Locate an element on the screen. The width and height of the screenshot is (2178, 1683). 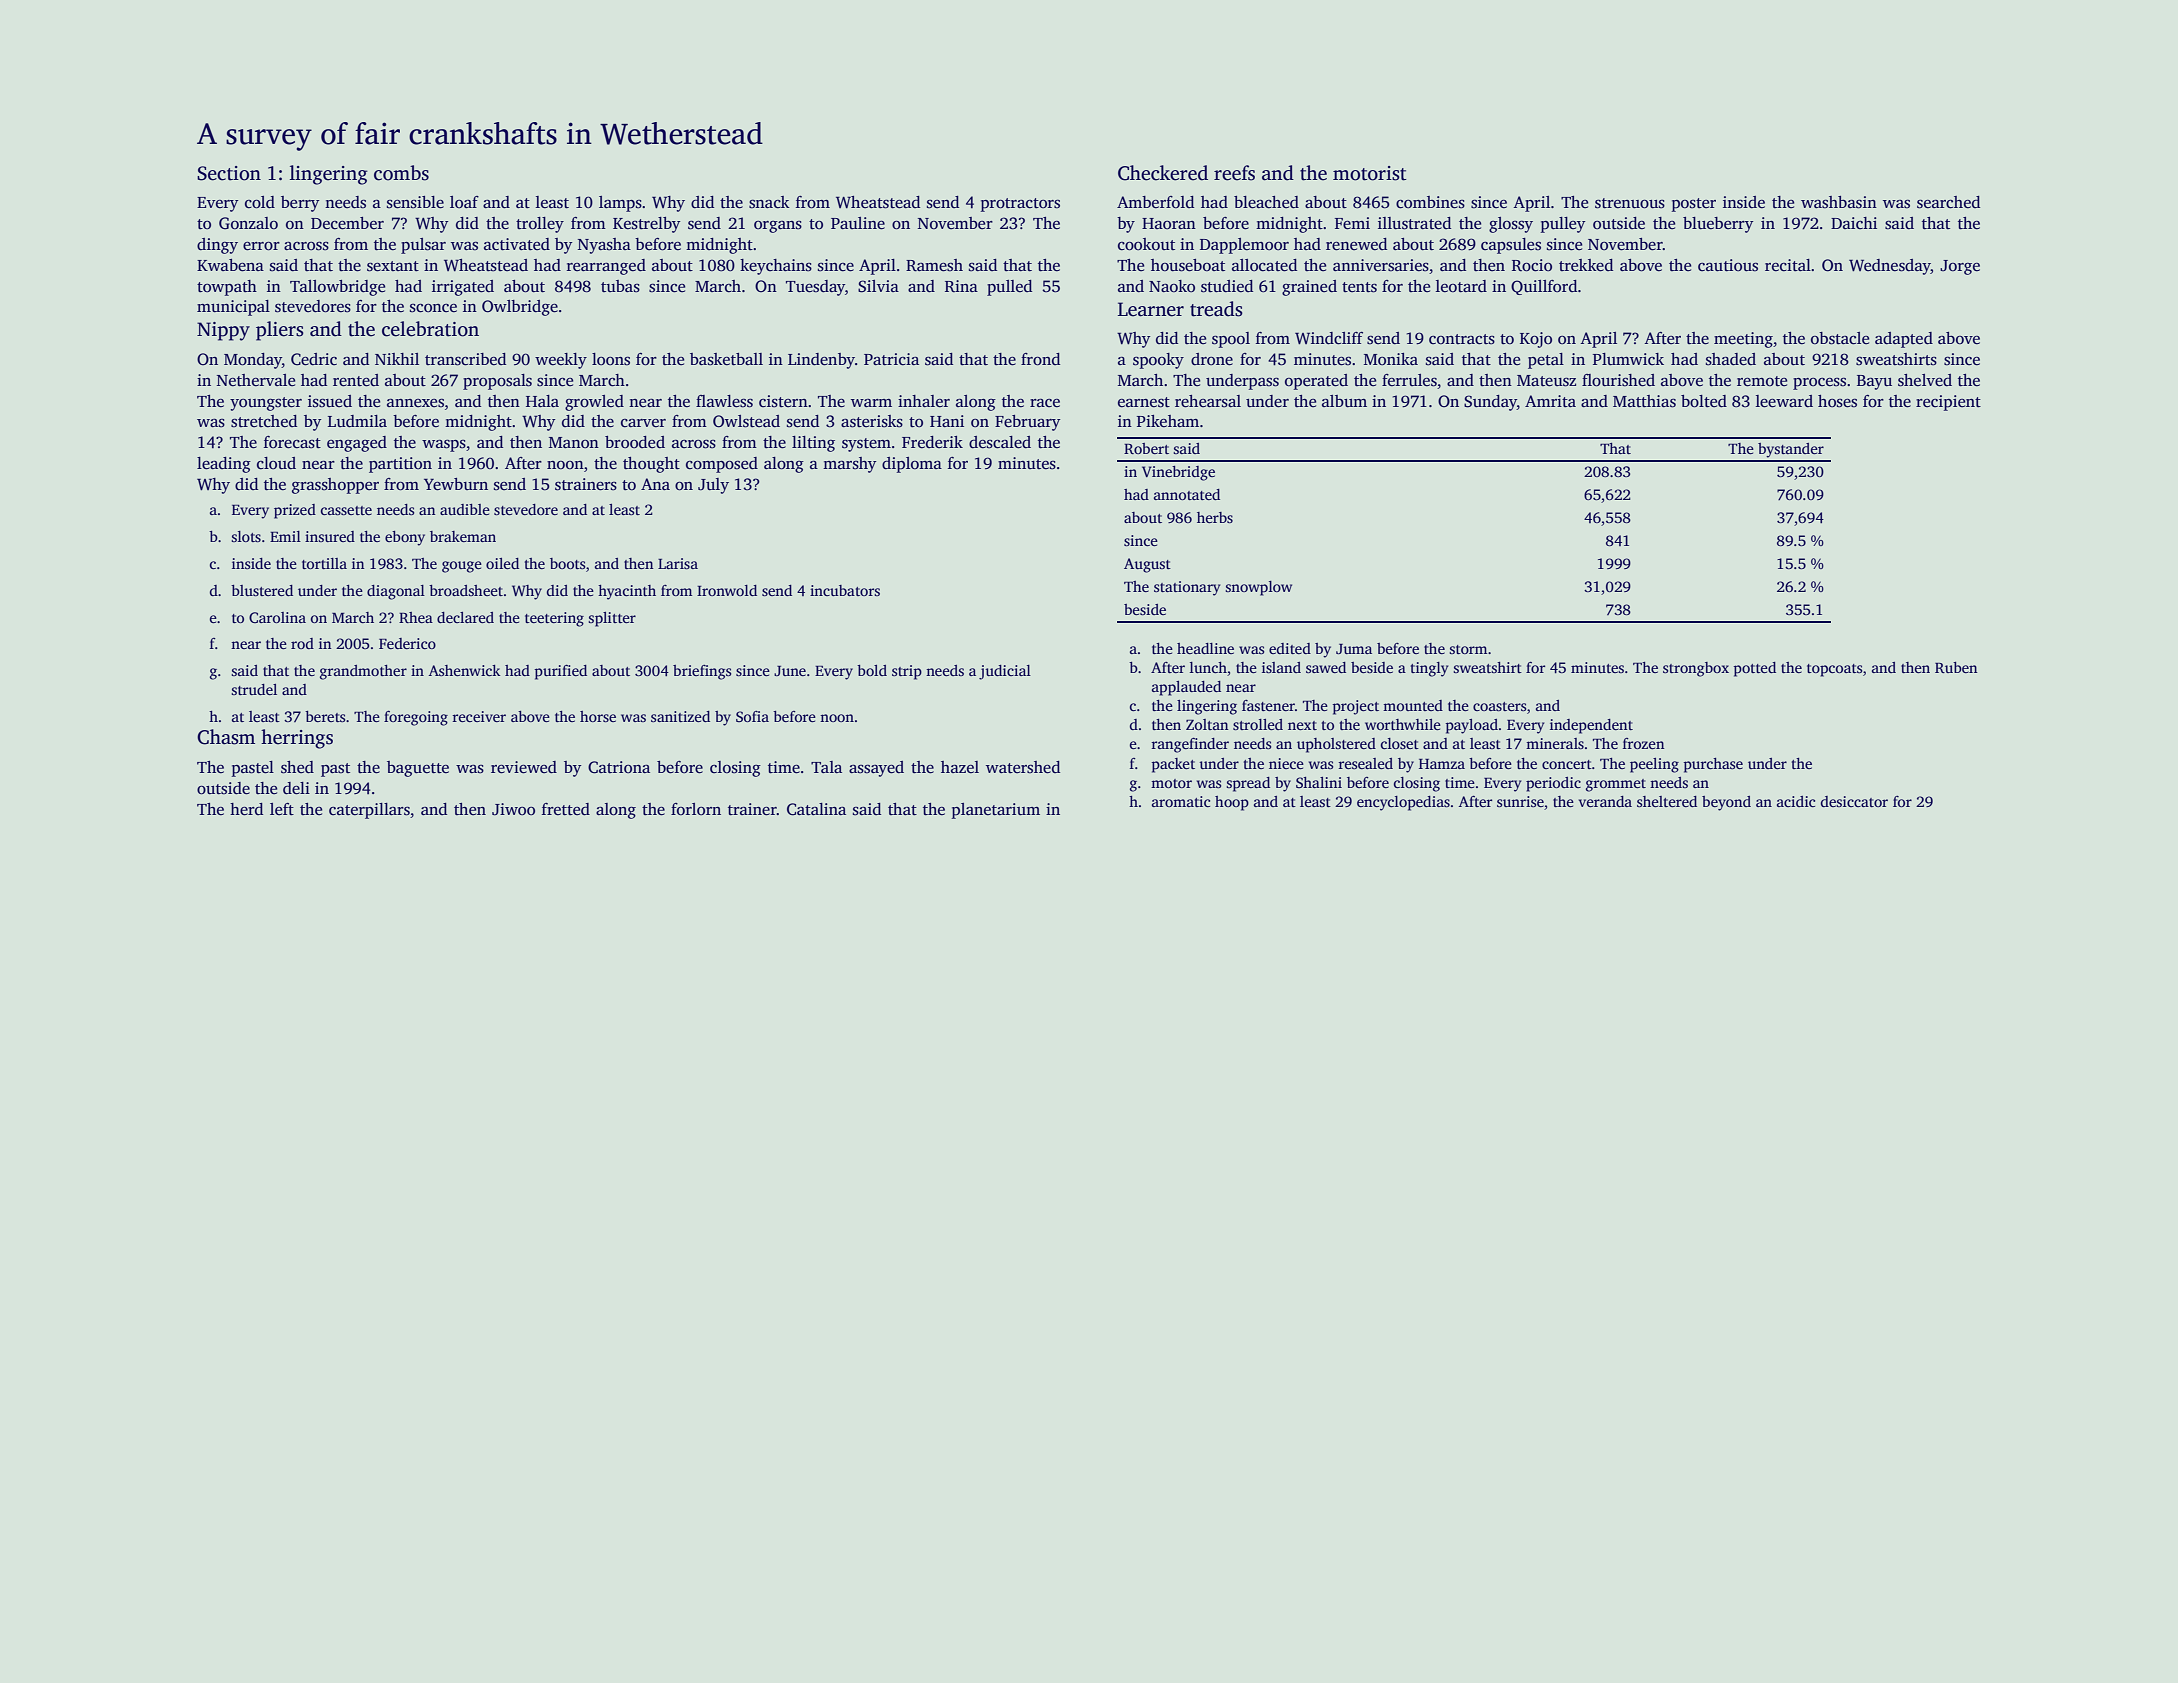
combs is located at coordinates (401, 173).
